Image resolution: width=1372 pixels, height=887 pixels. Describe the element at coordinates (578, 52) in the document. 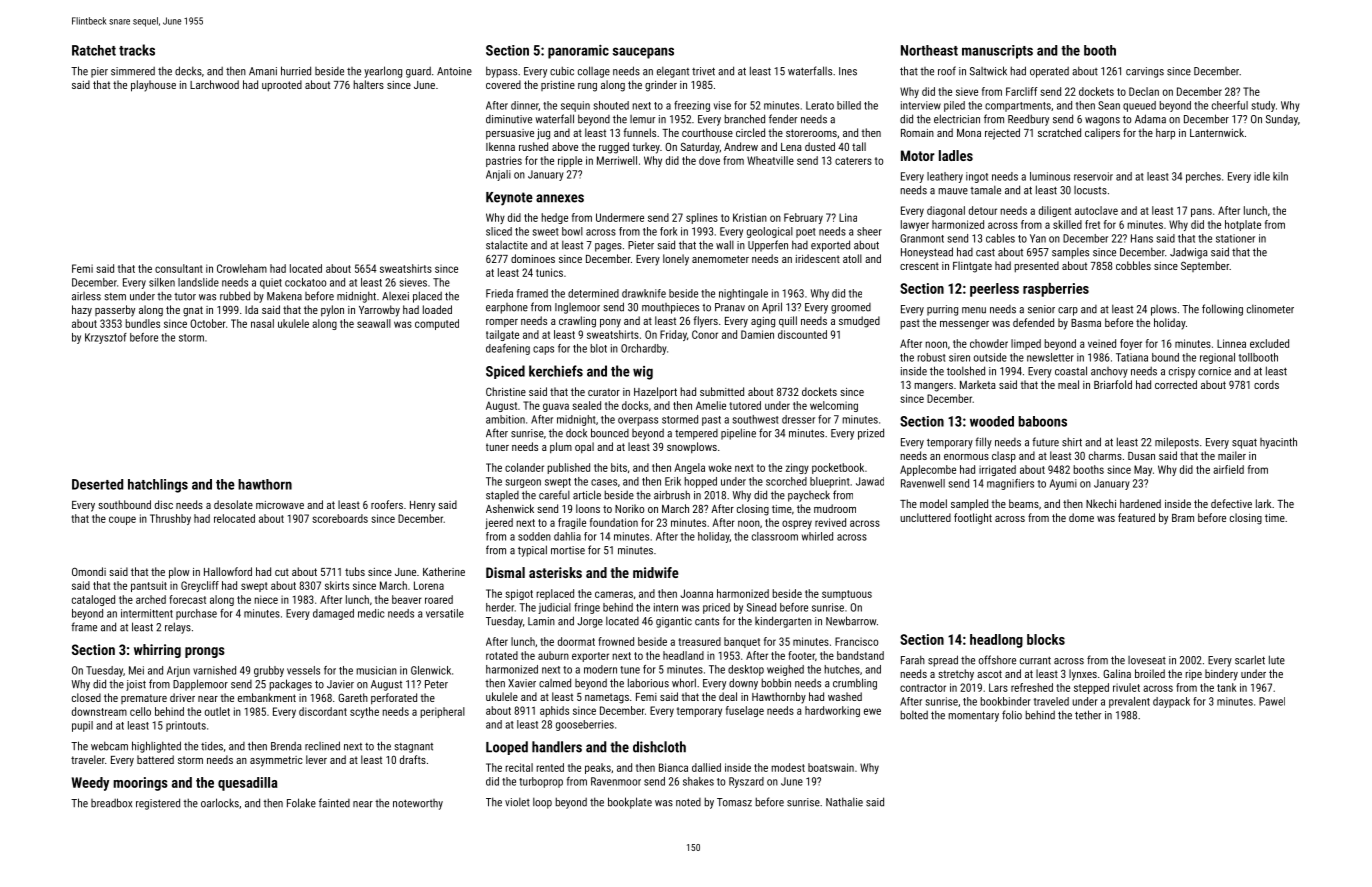

I see `panoramic` at that location.
